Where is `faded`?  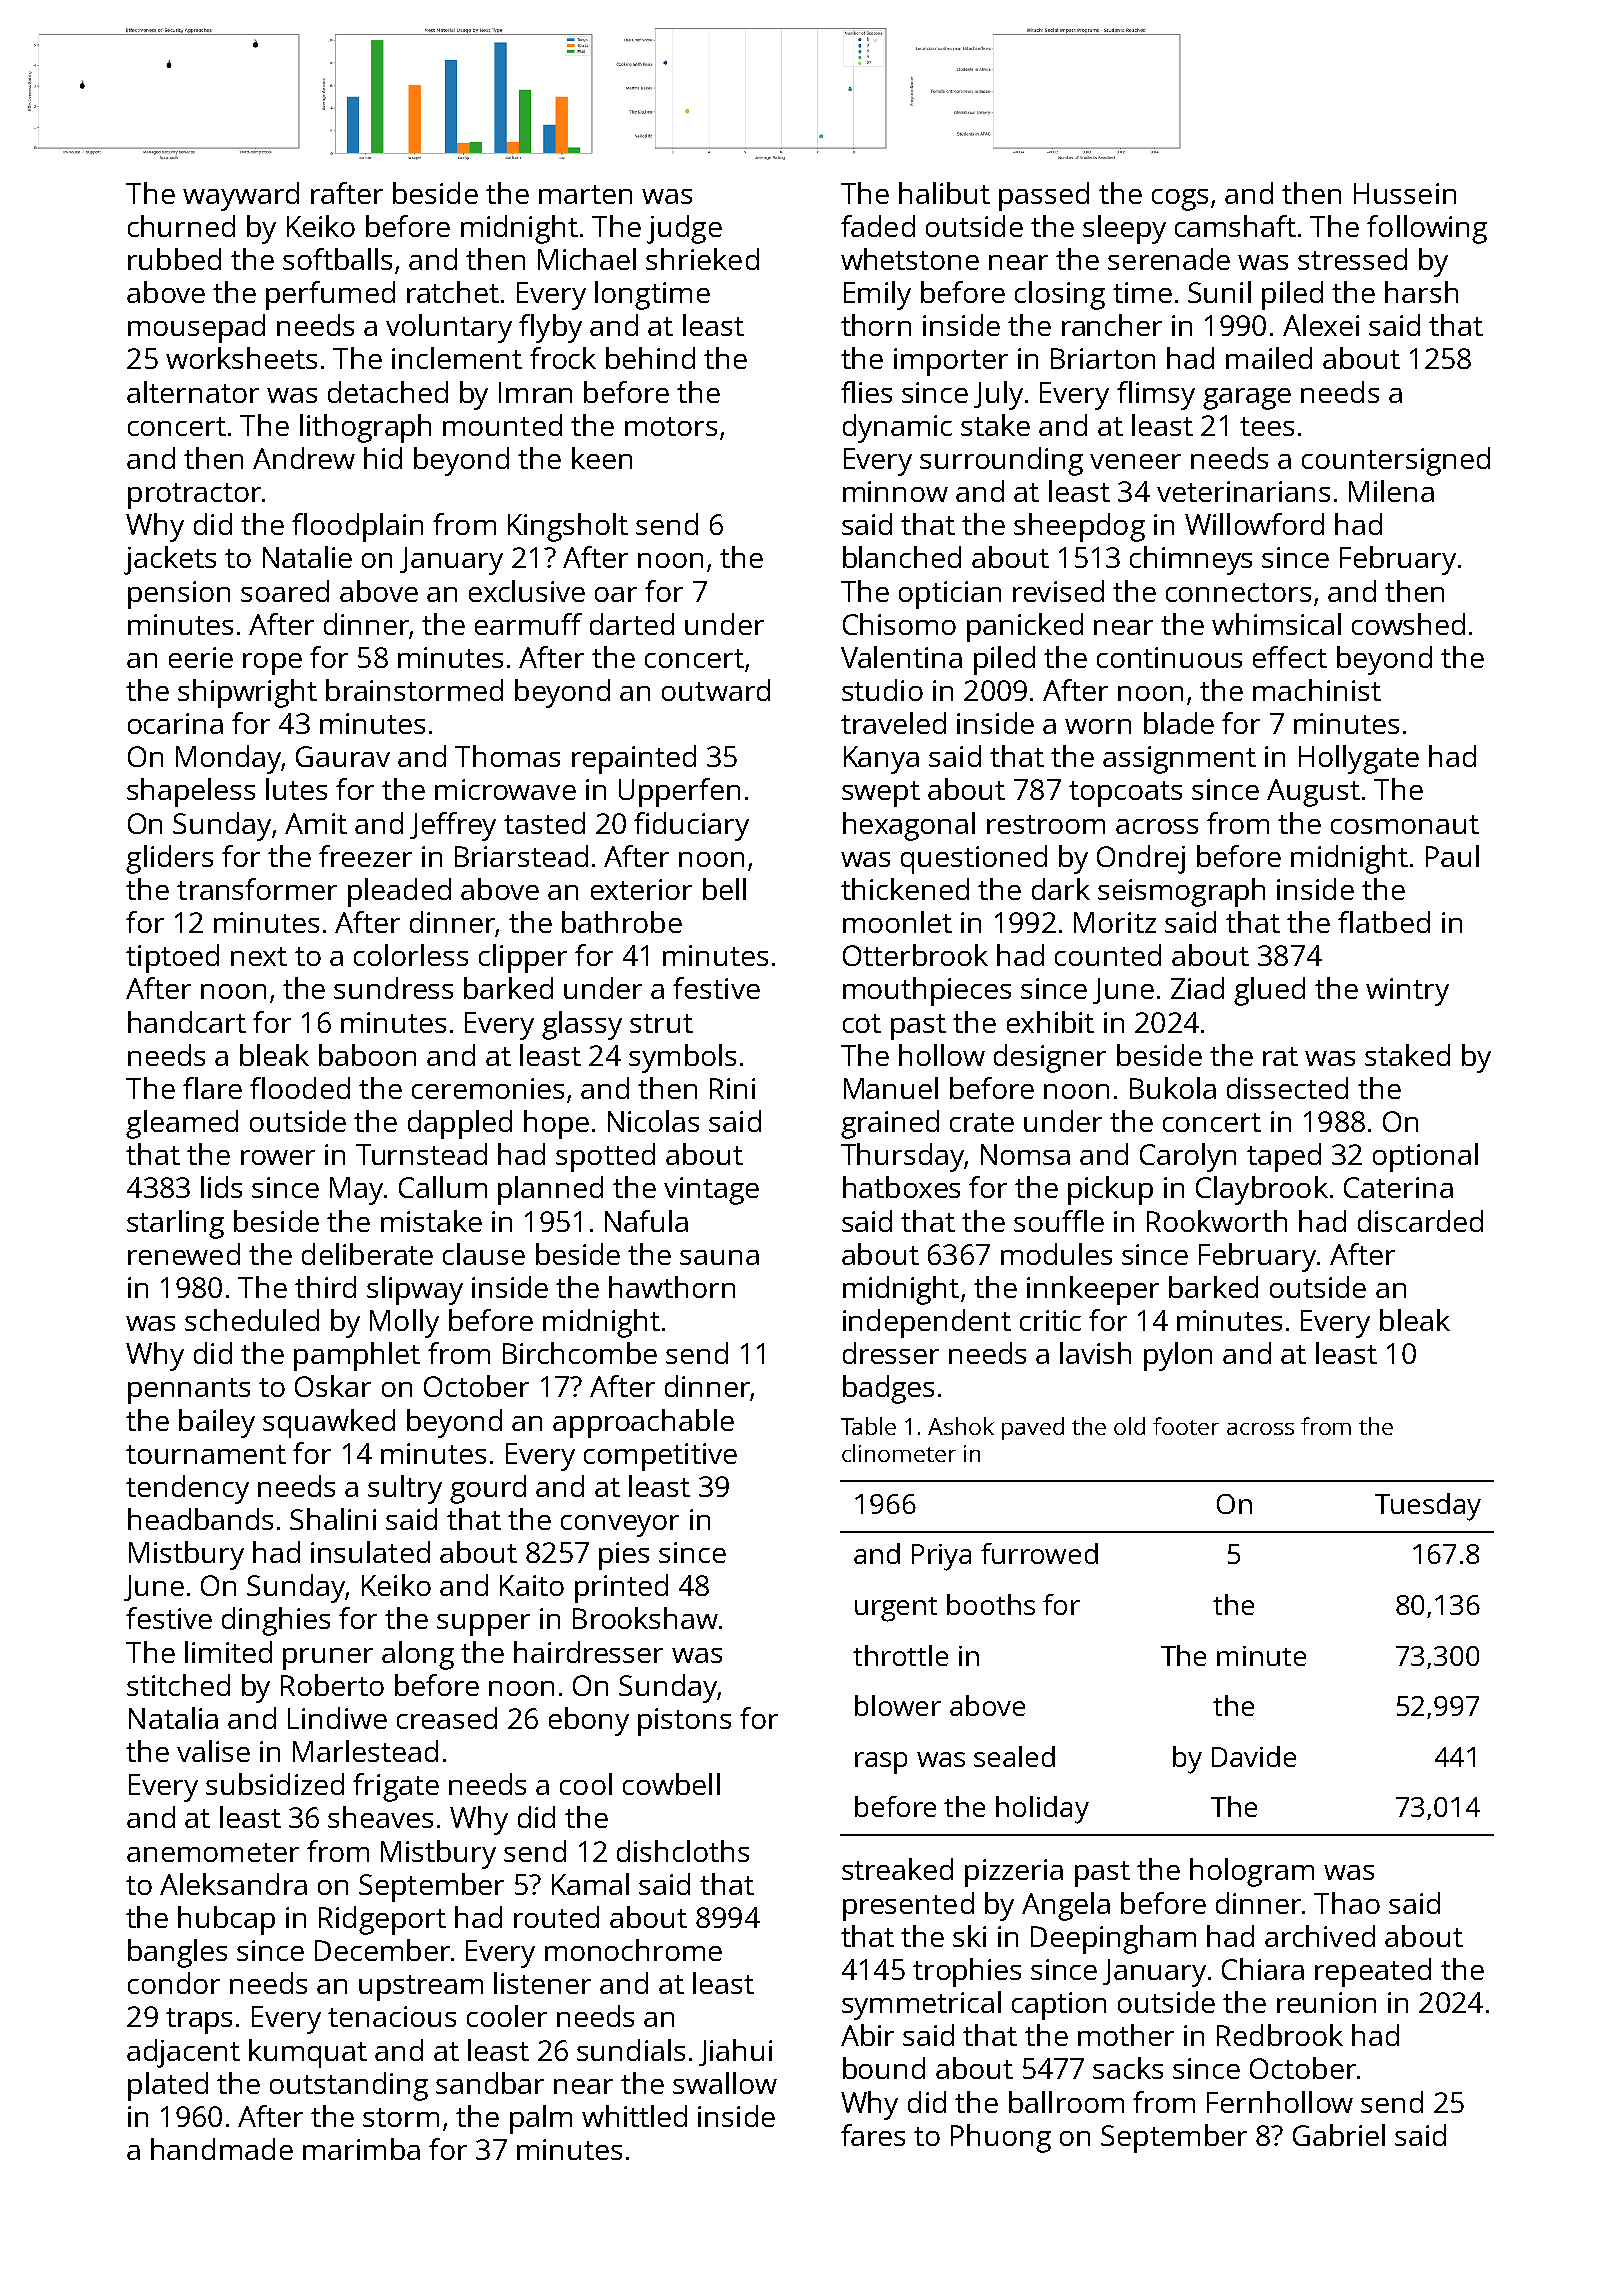 faded is located at coordinates (878, 226).
